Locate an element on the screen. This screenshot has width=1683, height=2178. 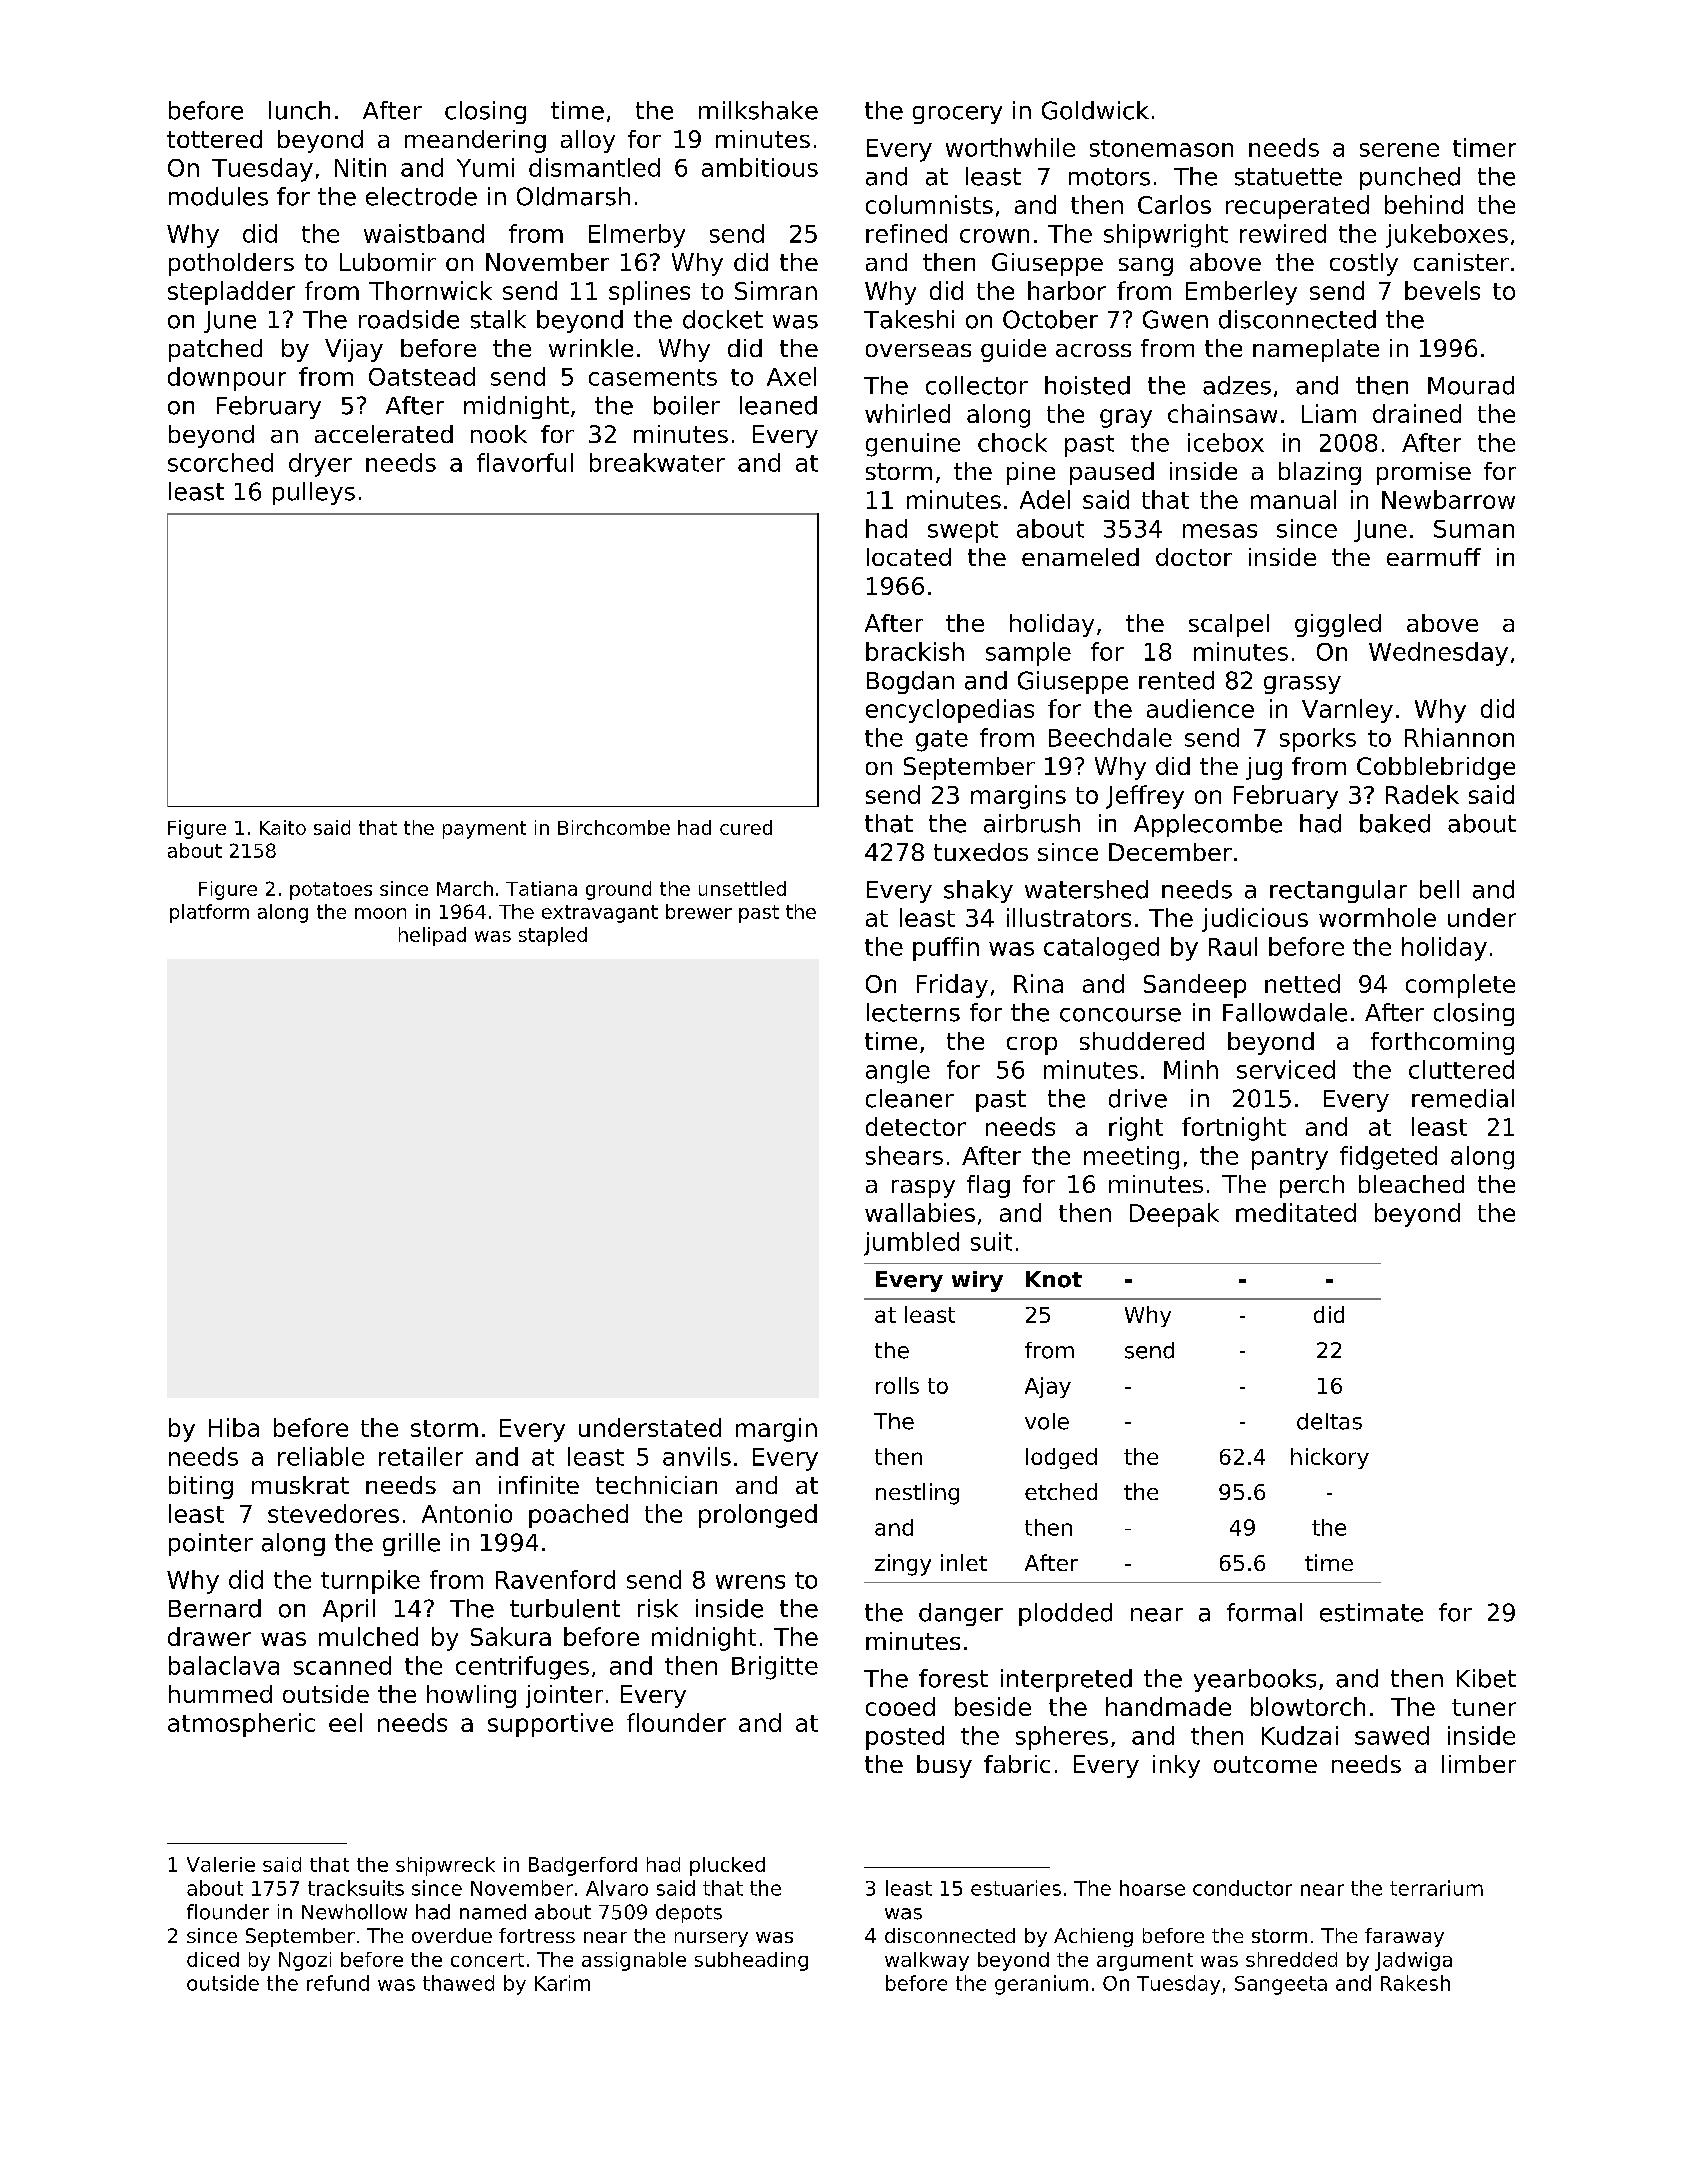
serene is located at coordinates (1399, 150).
